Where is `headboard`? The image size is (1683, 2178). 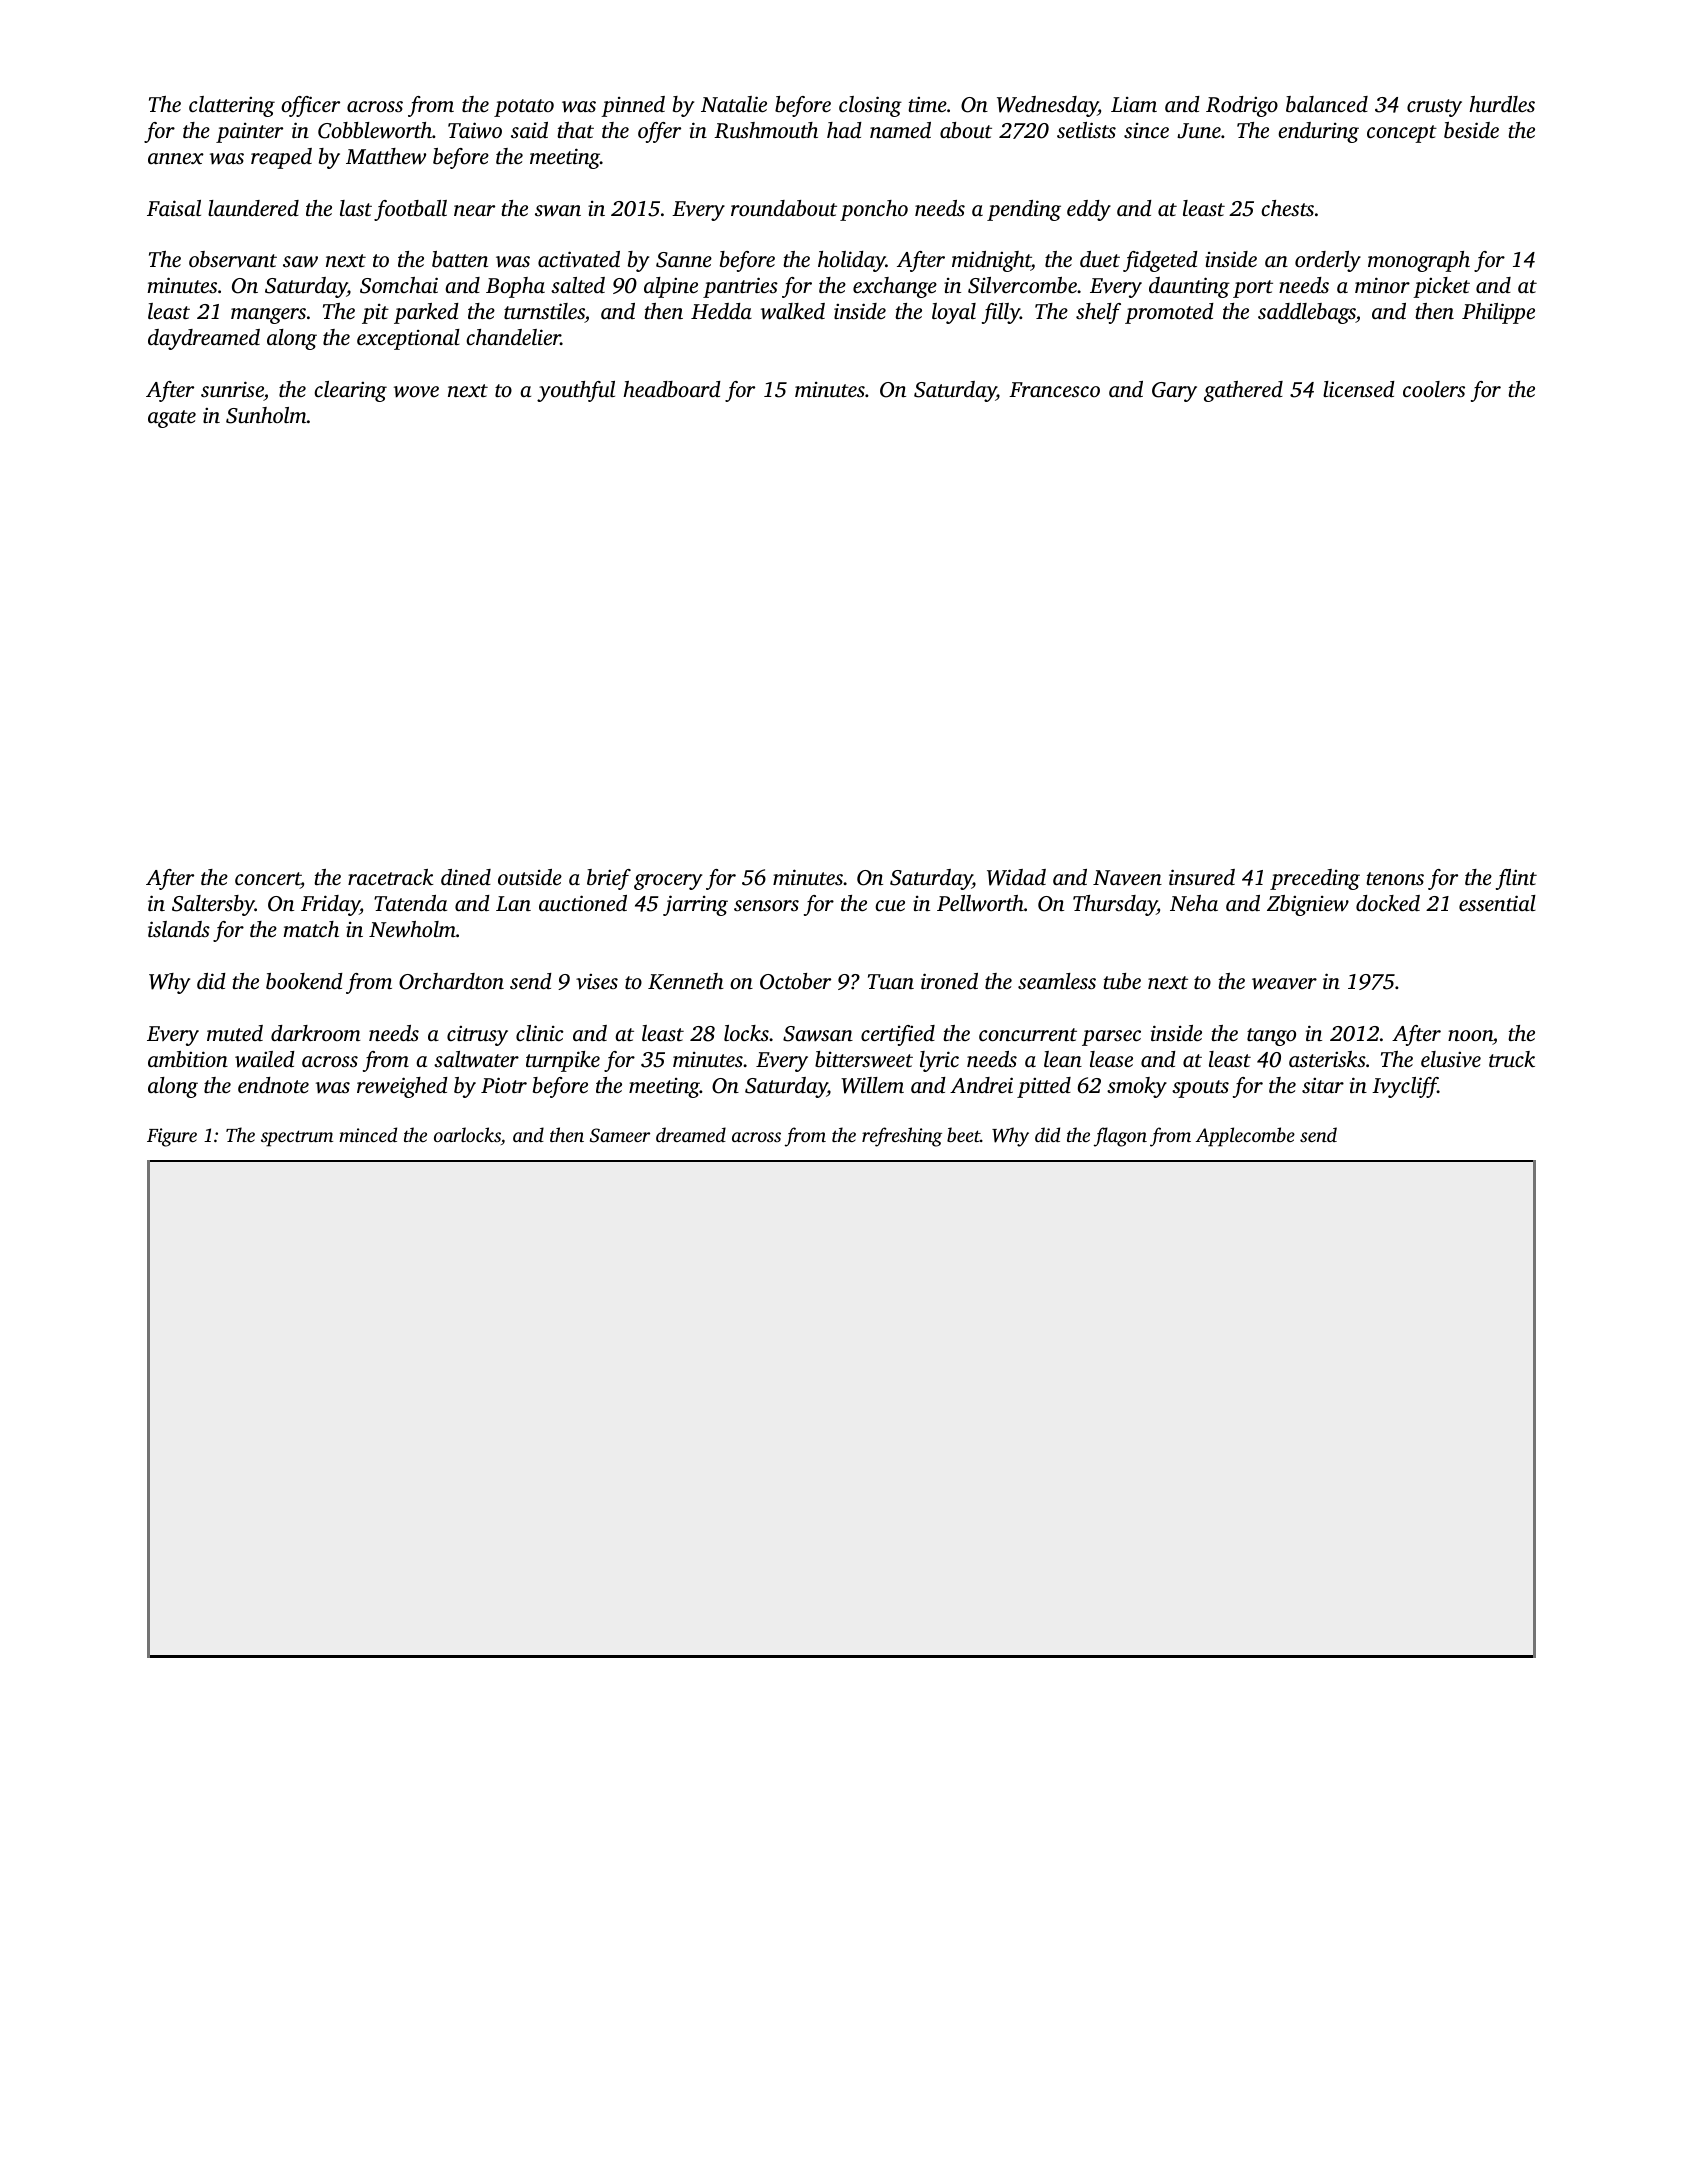 headboard is located at coordinates (672, 389).
